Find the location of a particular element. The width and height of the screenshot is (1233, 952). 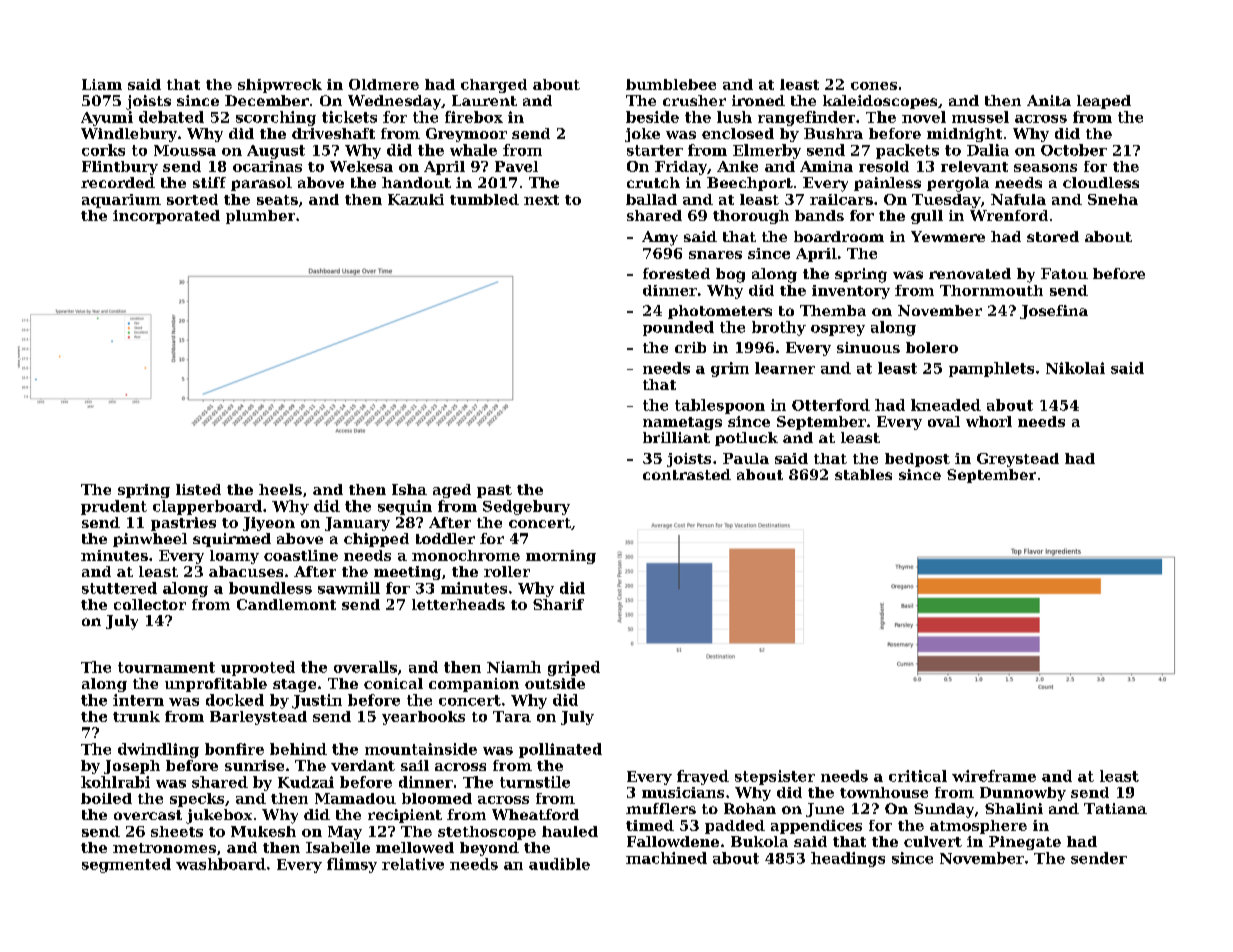

leaped is located at coordinates (1104, 102).
